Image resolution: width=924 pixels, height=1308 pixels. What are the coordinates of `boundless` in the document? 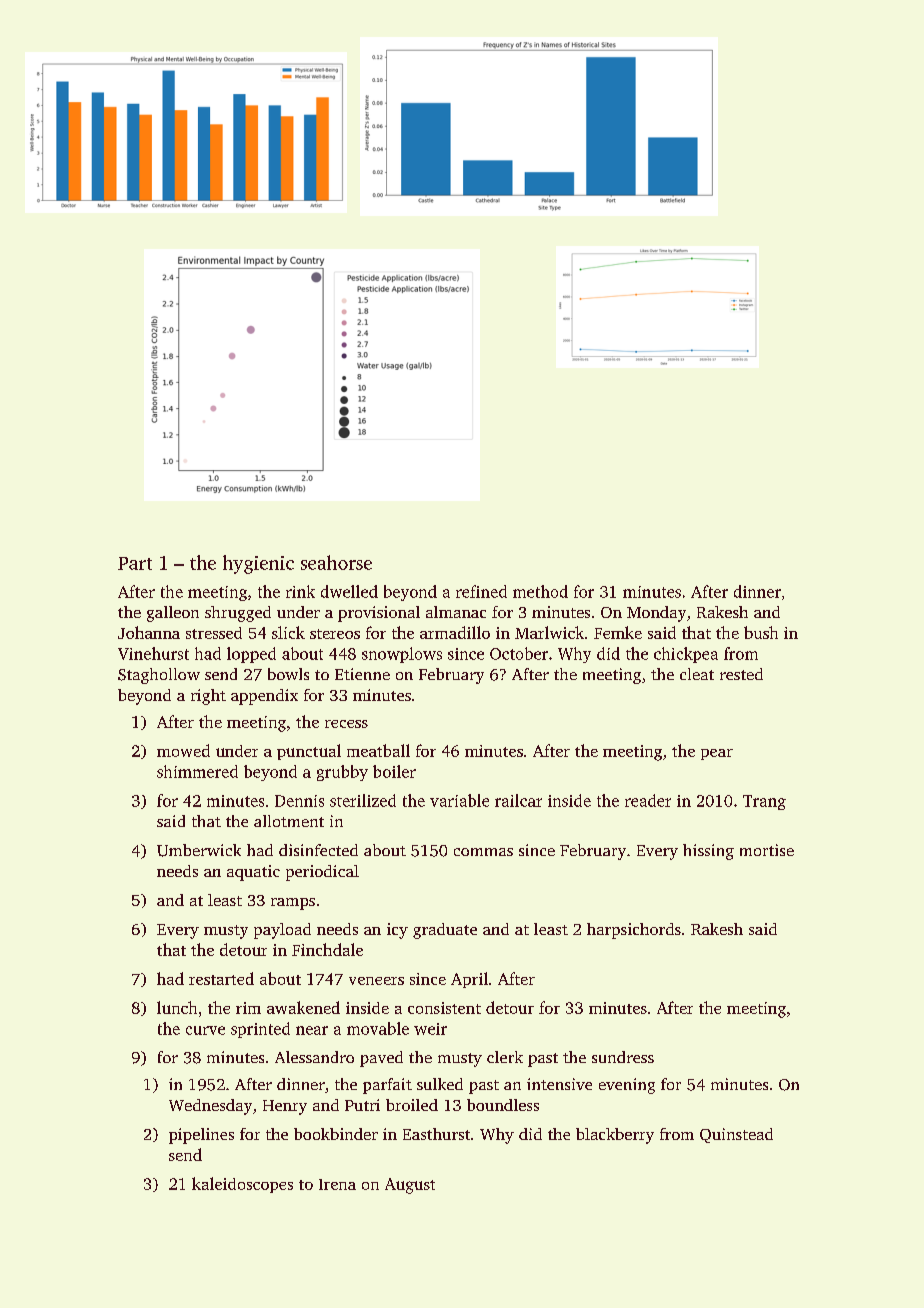 It's located at (503, 1105).
